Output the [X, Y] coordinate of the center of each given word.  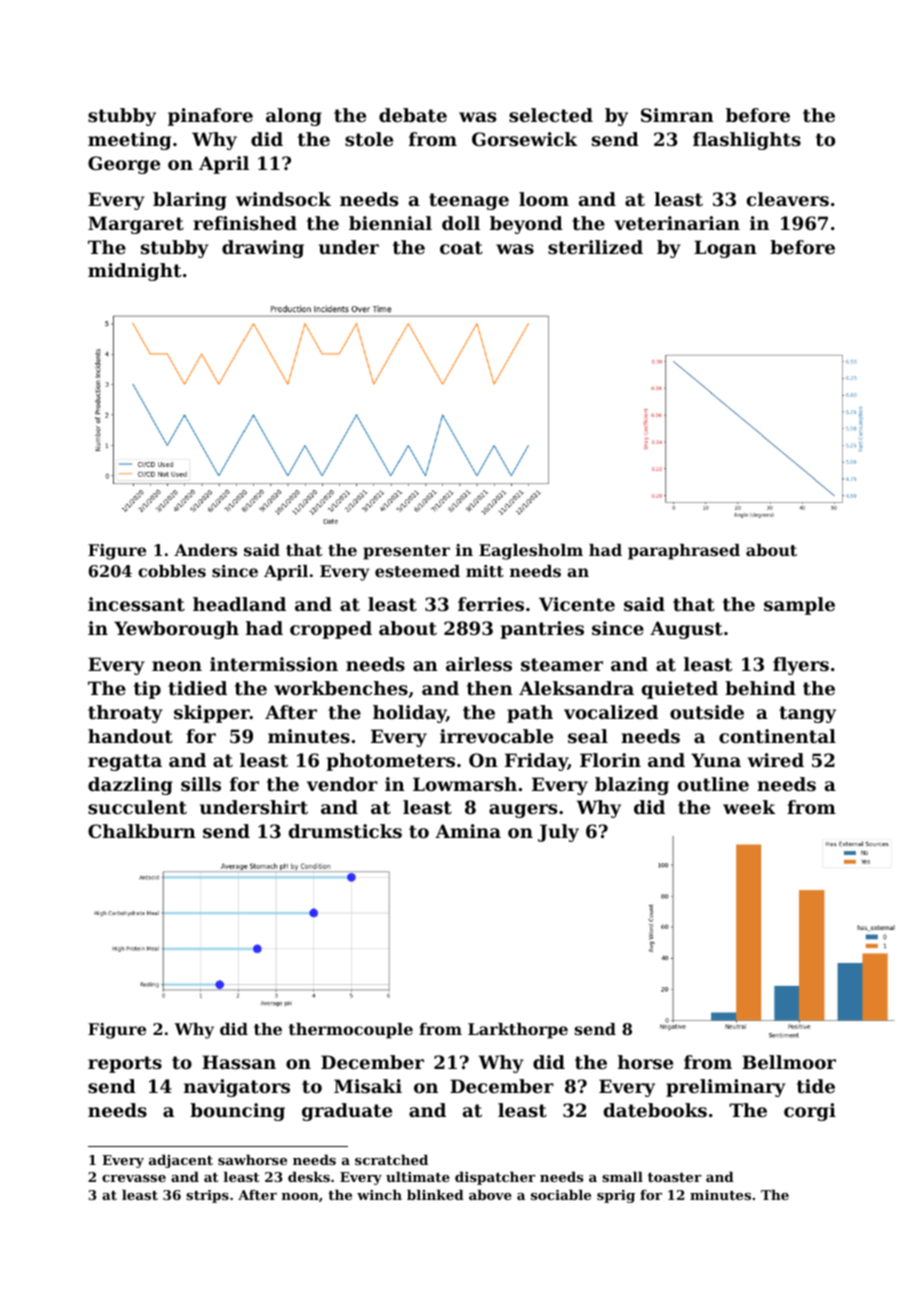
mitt [485, 571]
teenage [469, 201]
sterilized [595, 247]
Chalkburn [142, 831]
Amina [468, 831]
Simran [677, 115]
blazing [632, 786]
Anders [205, 550]
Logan [725, 249]
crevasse [134, 1178]
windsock [283, 199]
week [749, 807]
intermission [274, 664]
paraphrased [684, 552]
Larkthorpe [518, 1031]
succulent [137, 807]
